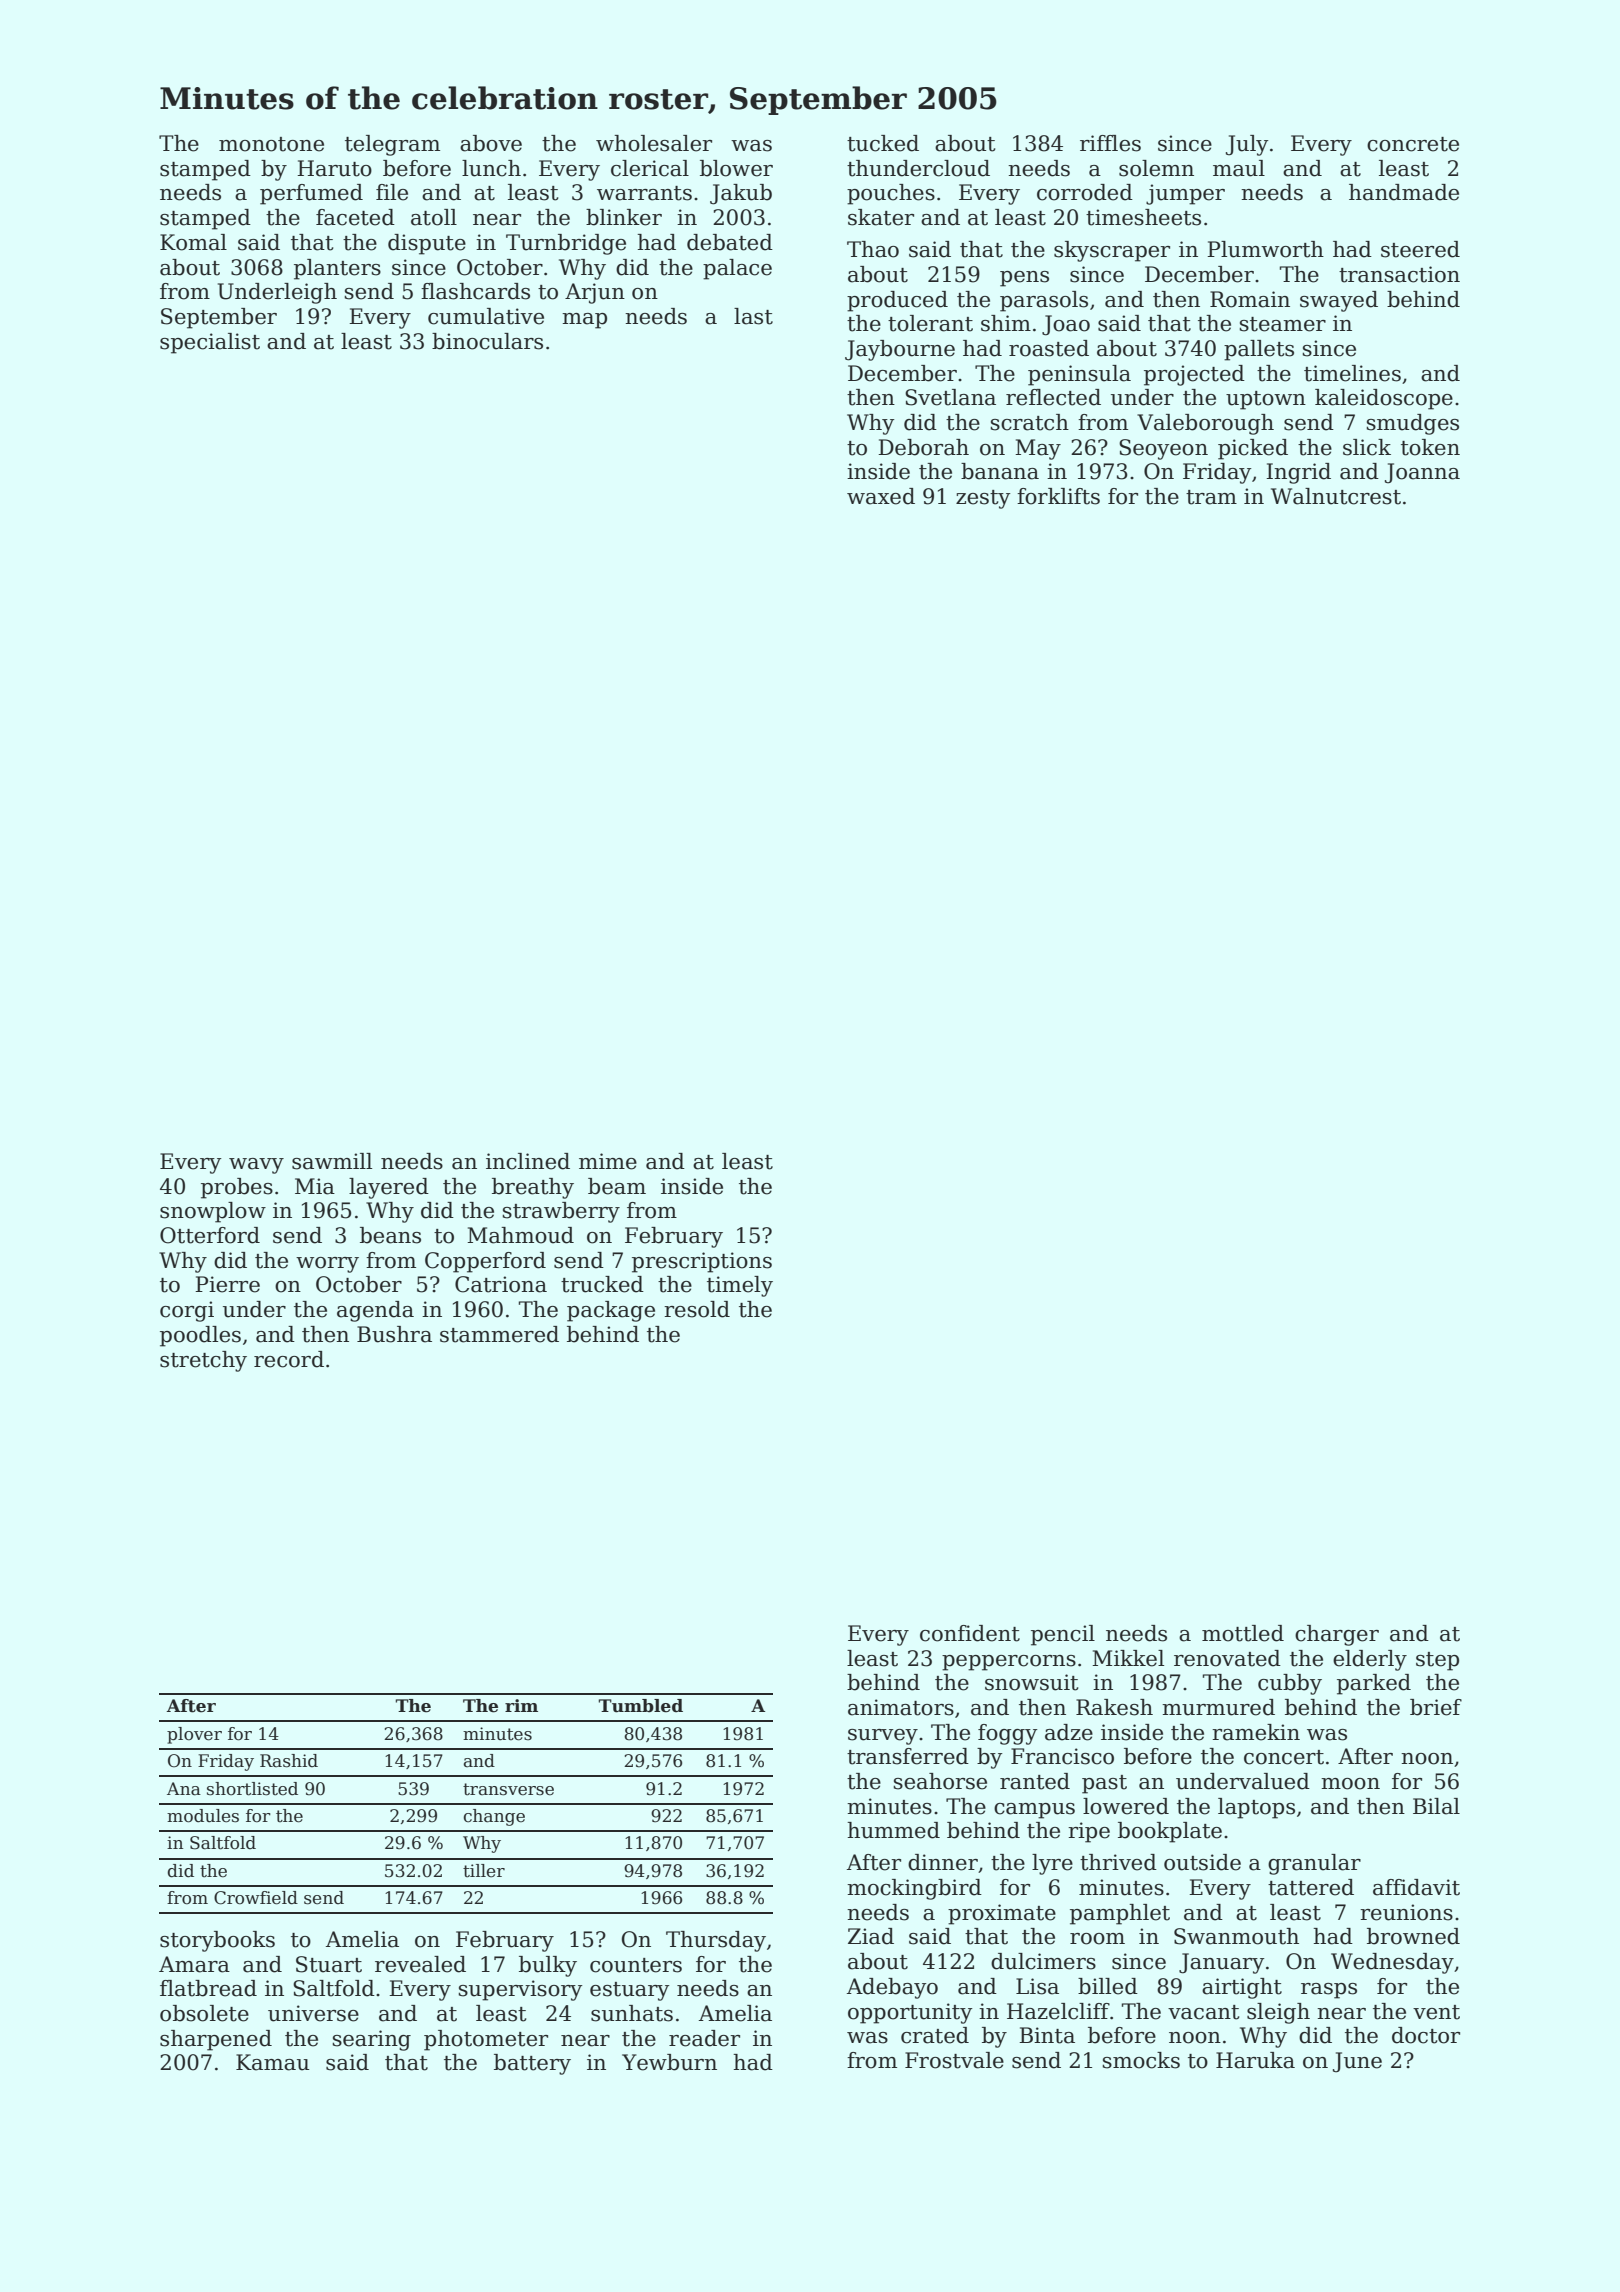 Image resolution: width=1620 pixels, height=2292 pixels. I want to click on timely, so click(740, 1286).
